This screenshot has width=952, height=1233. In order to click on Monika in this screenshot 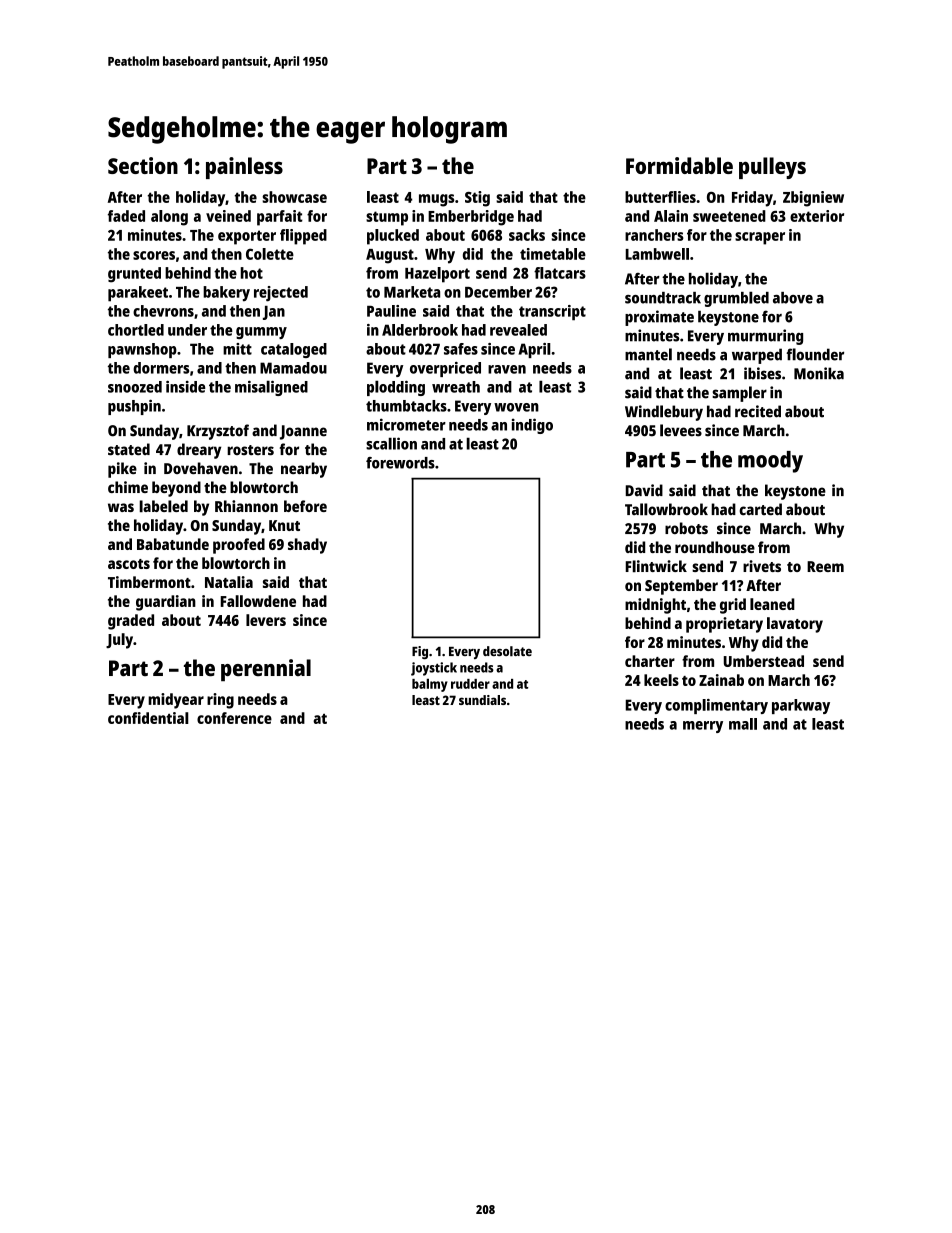, I will do `click(819, 373)`.
